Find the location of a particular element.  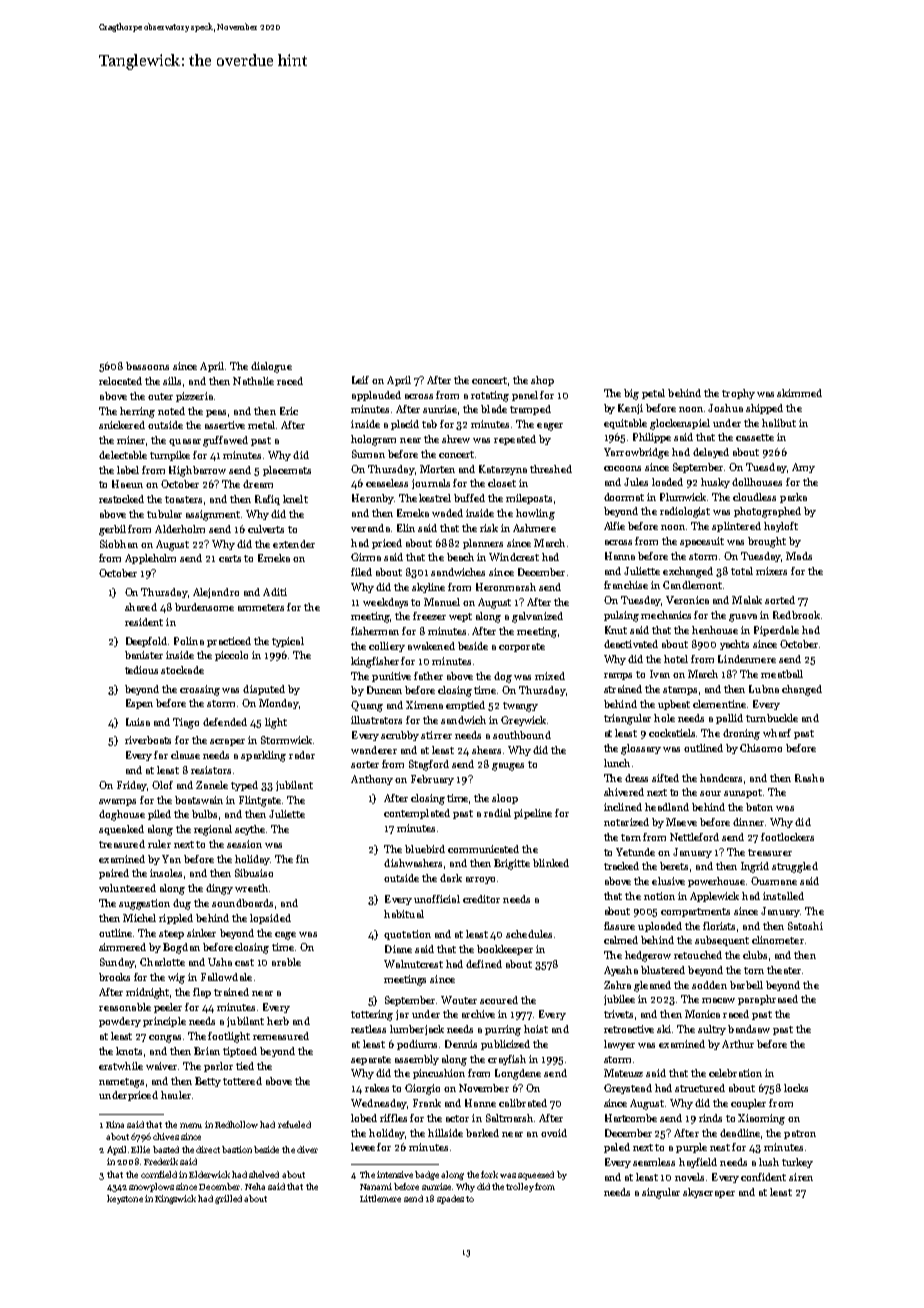

radar is located at coordinates (302, 755).
